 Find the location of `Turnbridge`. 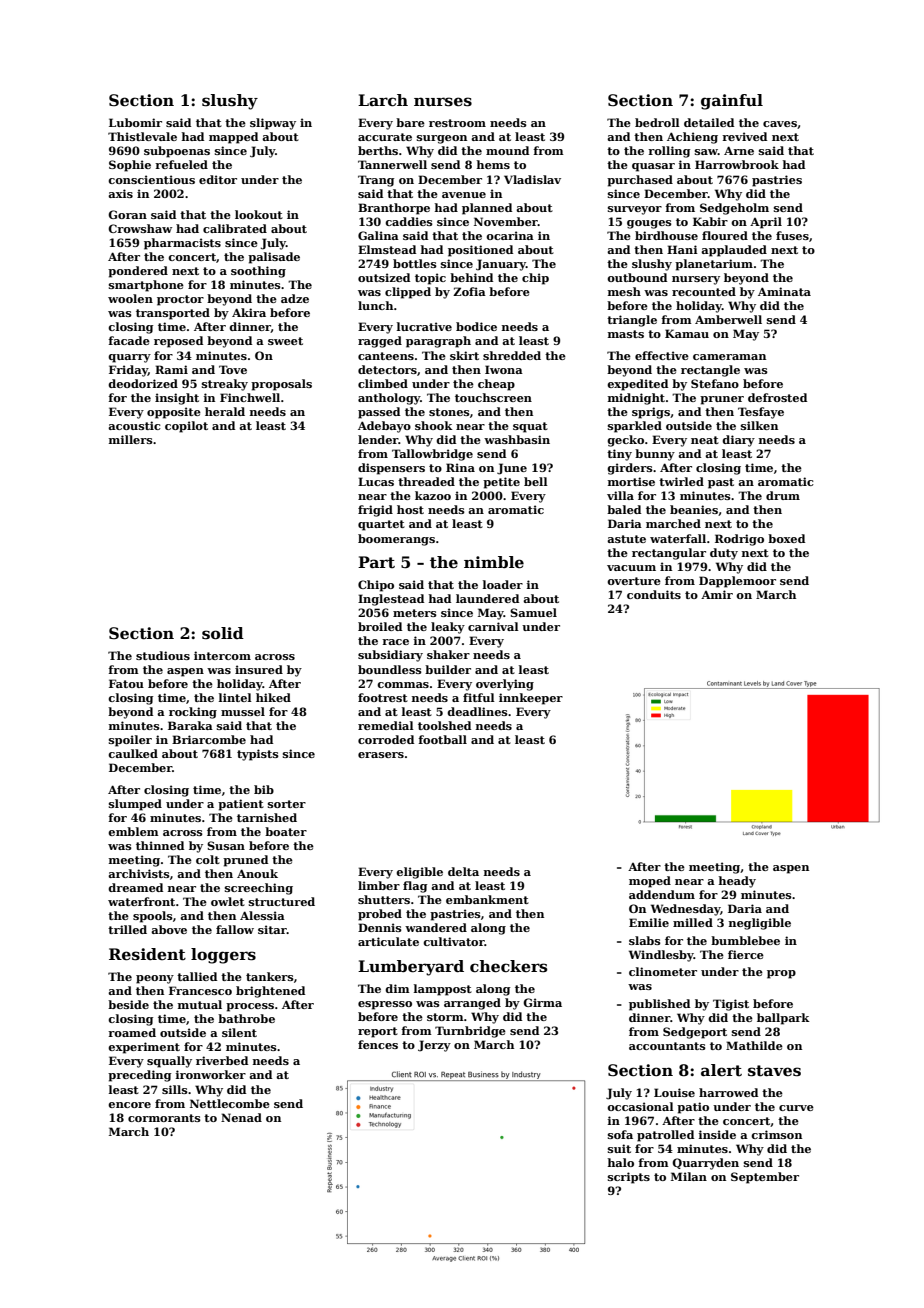

Turnbridge is located at coordinates (470, 1032).
